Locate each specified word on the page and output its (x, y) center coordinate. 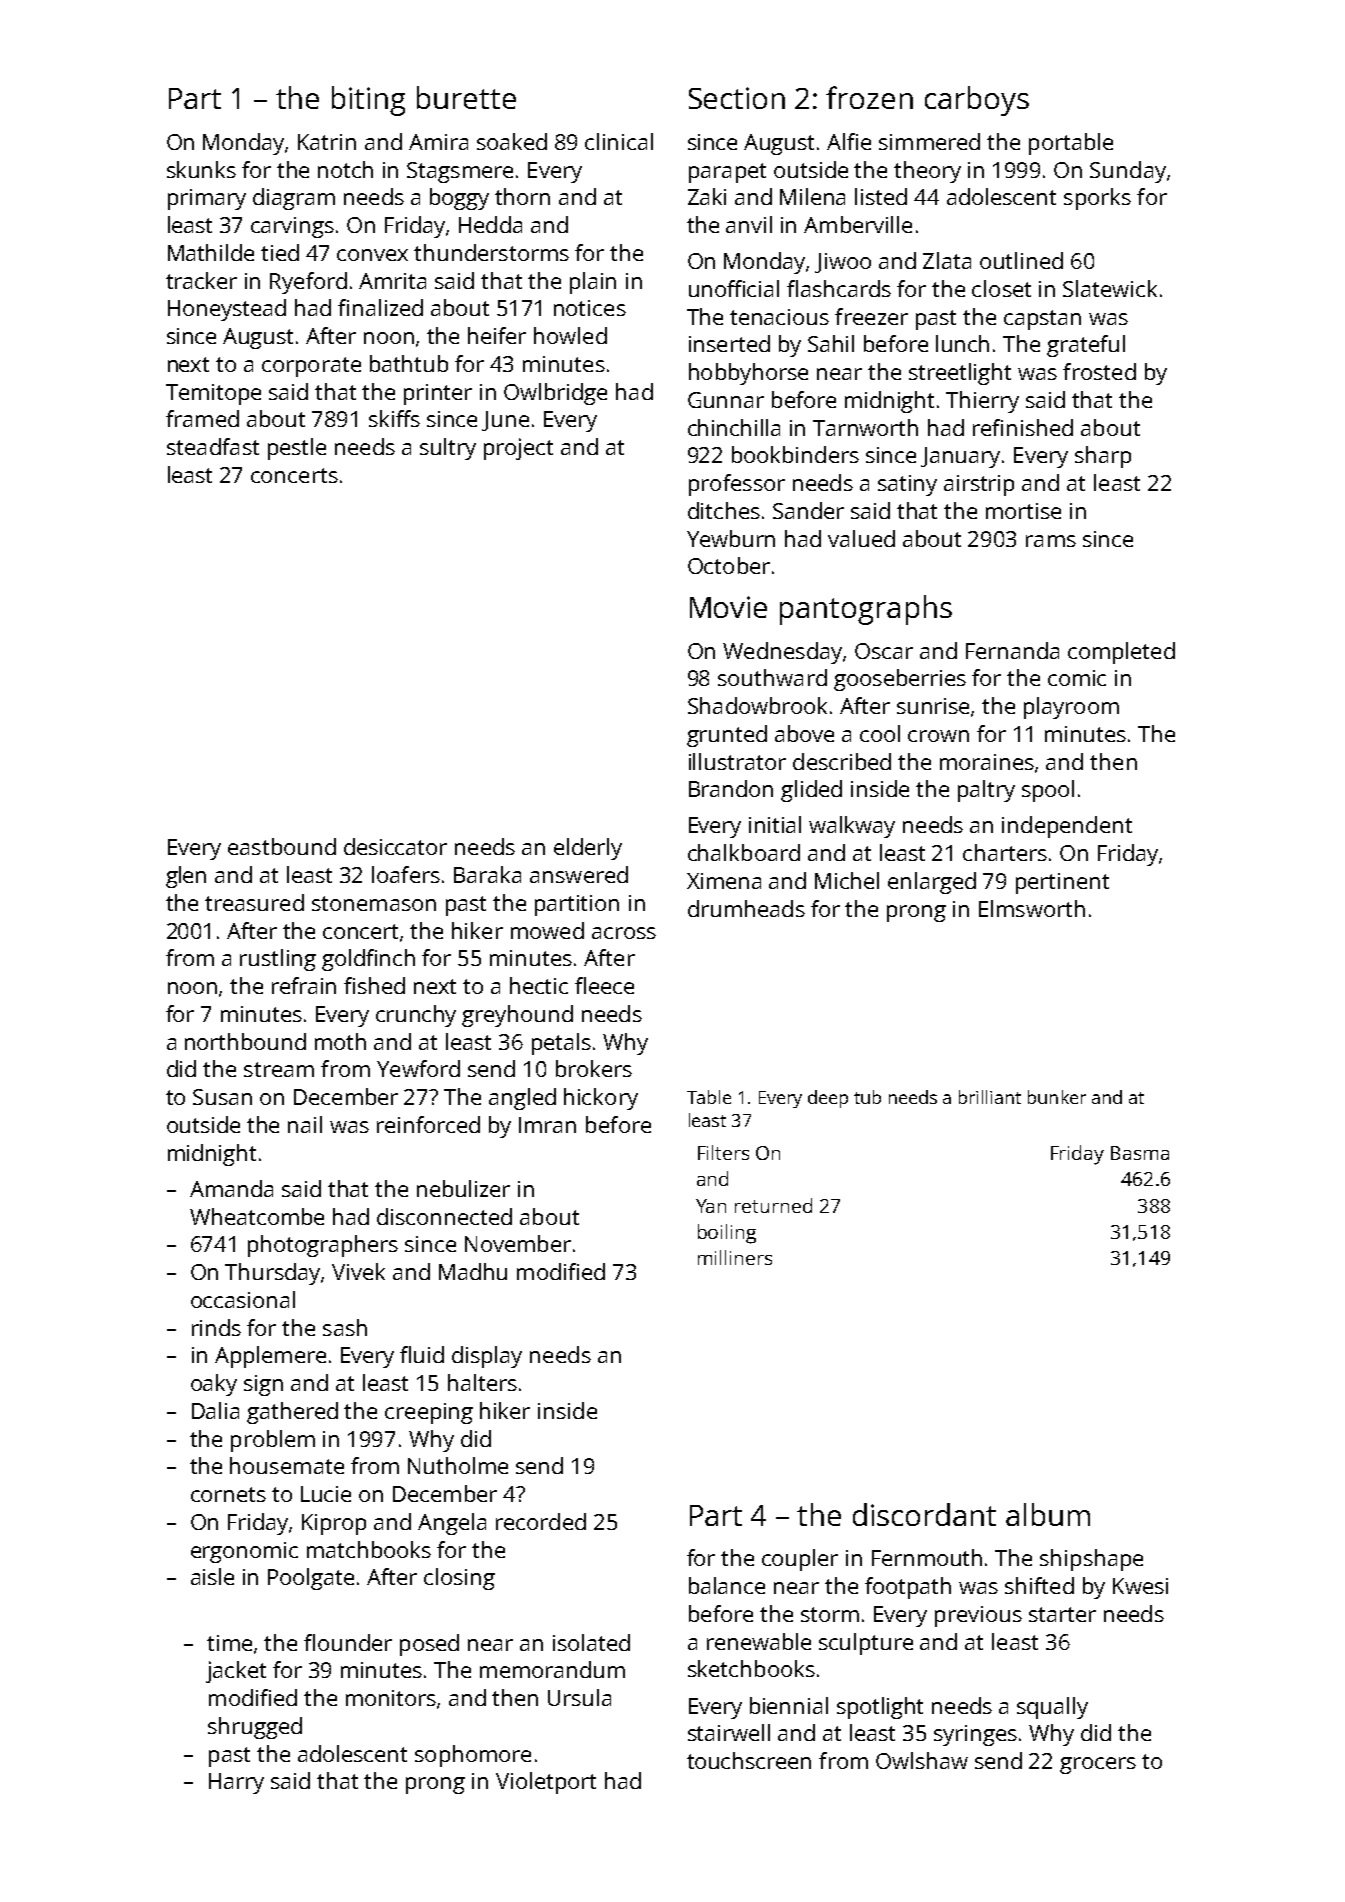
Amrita (392, 281)
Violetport (546, 1783)
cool (880, 733)
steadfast (213, 446)
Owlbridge (555, 394)
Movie (728, 607)
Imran (547, 1125)
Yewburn (731, 538)
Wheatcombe (257, 1216)
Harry (236, 1783)
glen (186, 877)
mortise (1023, 511)
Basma (1140, 1153)
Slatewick (1110, 288)
